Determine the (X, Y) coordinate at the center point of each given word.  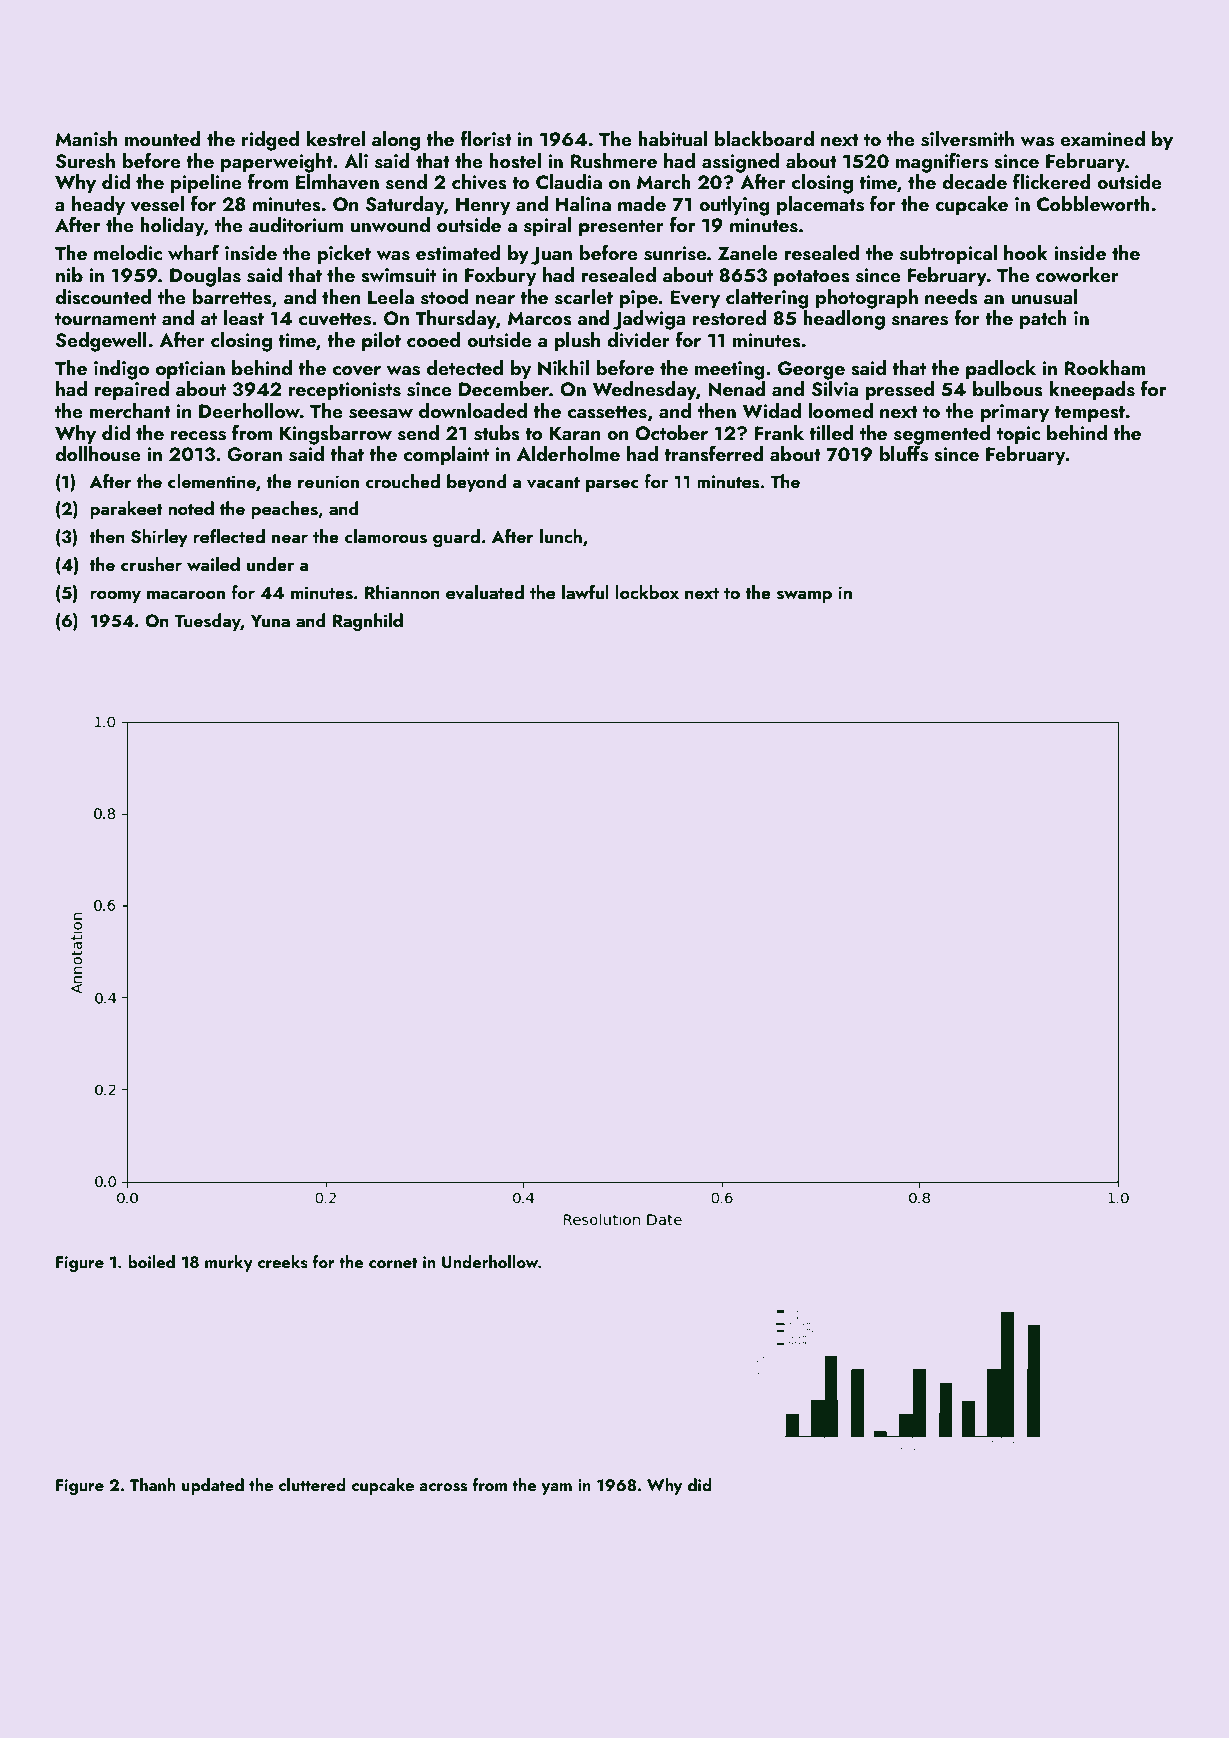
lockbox (647, 592)
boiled (151, 1261)
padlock (1001, 369)
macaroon (186, 594)
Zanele (748, 252)
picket (344, 254)
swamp (804, 596)
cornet (393, 1263)
